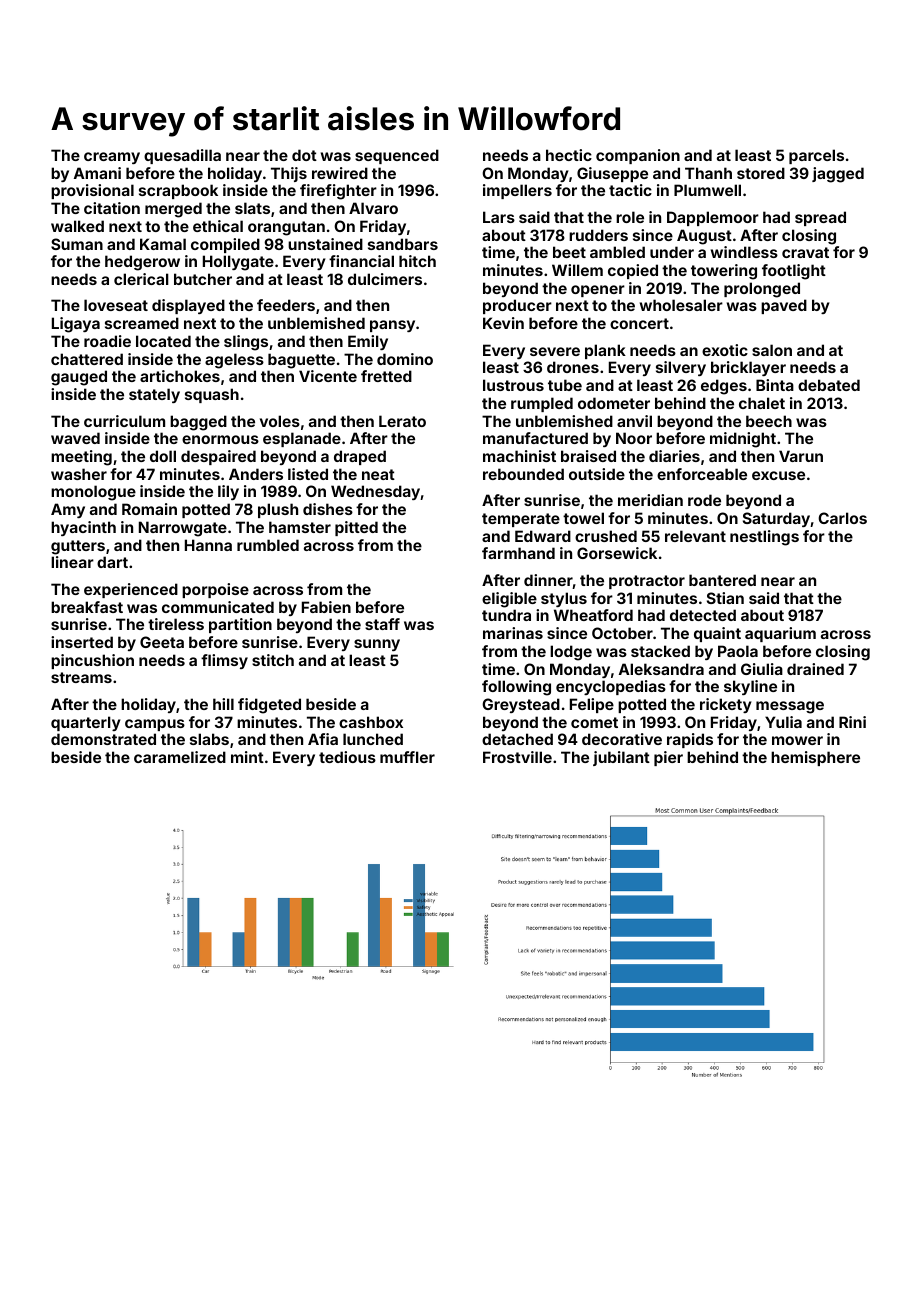 The image size is (924, 1308). What do you see at coordinates (816, 156) in the screenshot?
I see `parcels` at bounding box center [816, 156].
